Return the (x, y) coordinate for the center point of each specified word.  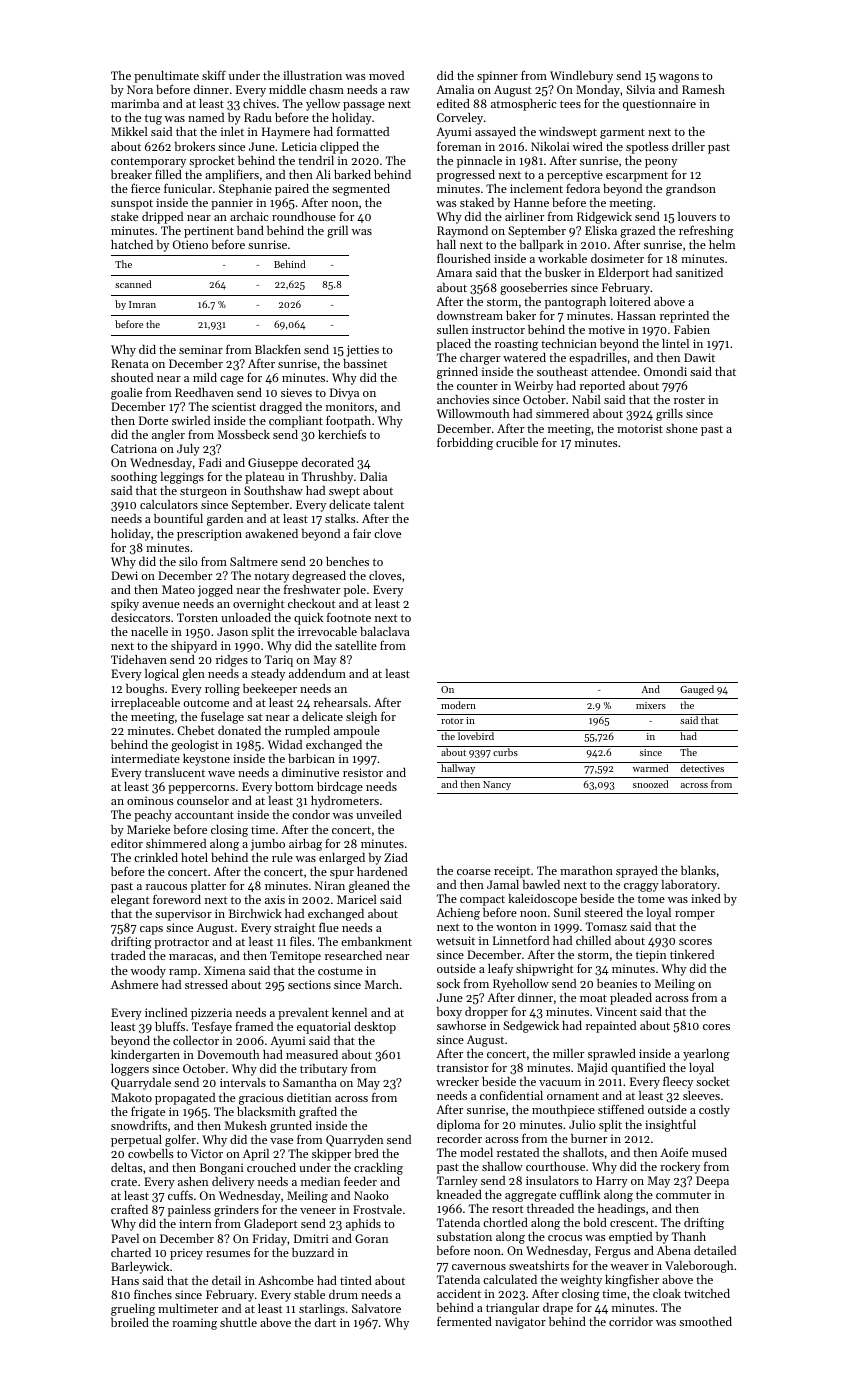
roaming (194, 1324)
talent (389, 504)
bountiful (178, 518)
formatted (363, 131)
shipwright (545, 970)
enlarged (342, 859)
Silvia (640, 89)
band (250, 230)
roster (689, 400)
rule (282, 857)
